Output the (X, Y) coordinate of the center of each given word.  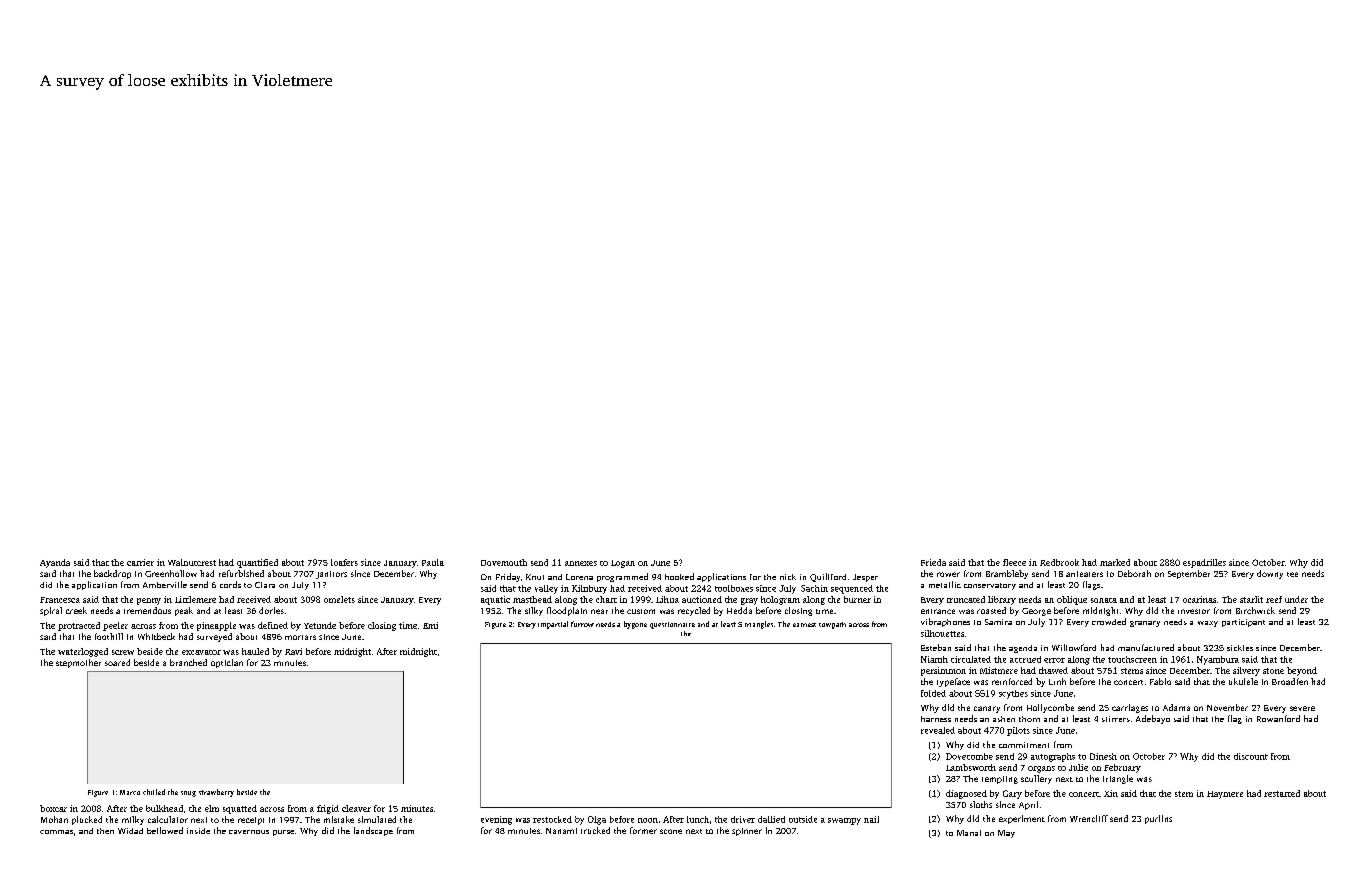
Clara (265, 585)
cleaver (356, 808)
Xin (1111, 793)
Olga (597, 820)
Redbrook (1059, 562)
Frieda (933, 562)
